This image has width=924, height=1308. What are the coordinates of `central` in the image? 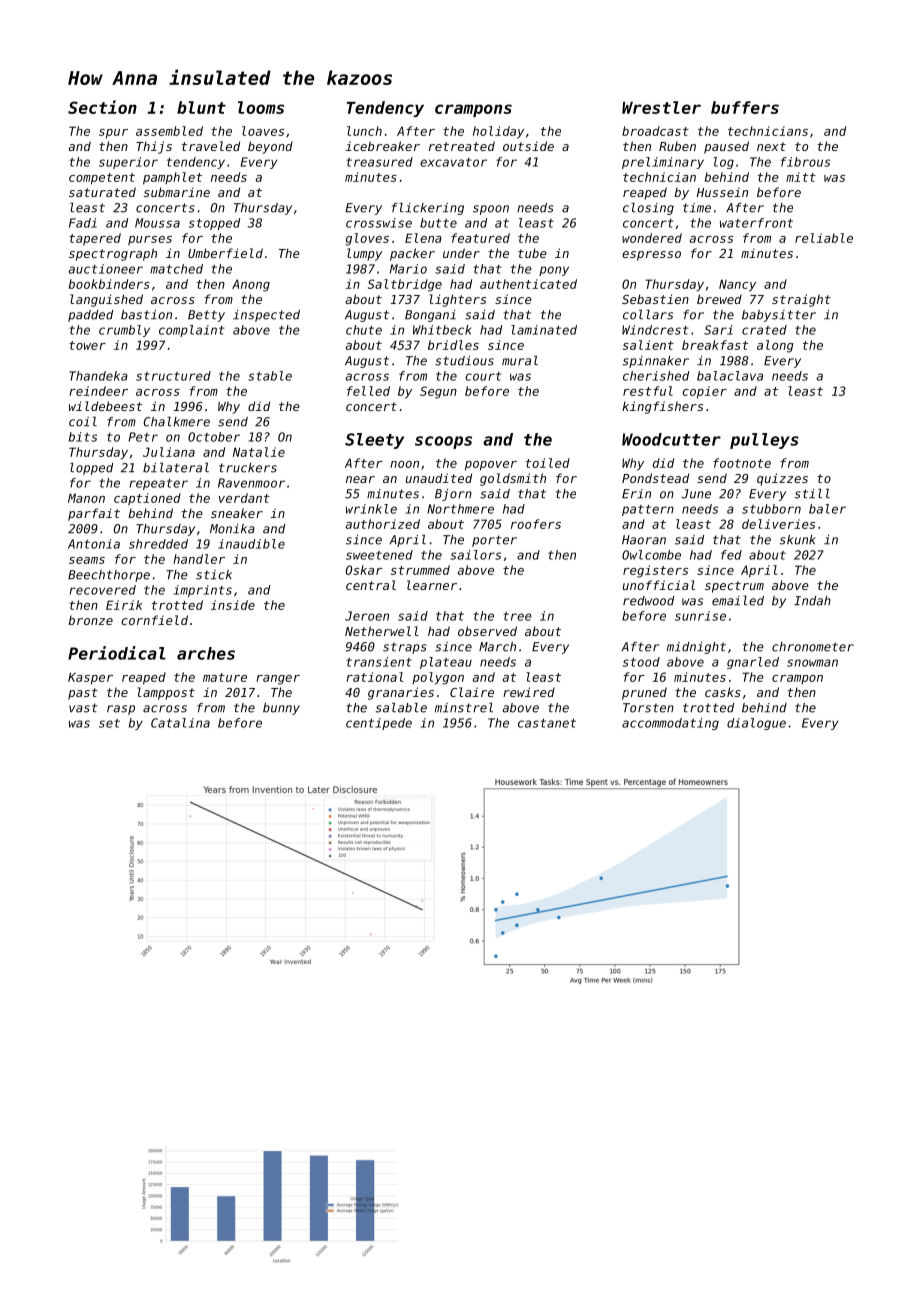 It's located at (371, 585).
